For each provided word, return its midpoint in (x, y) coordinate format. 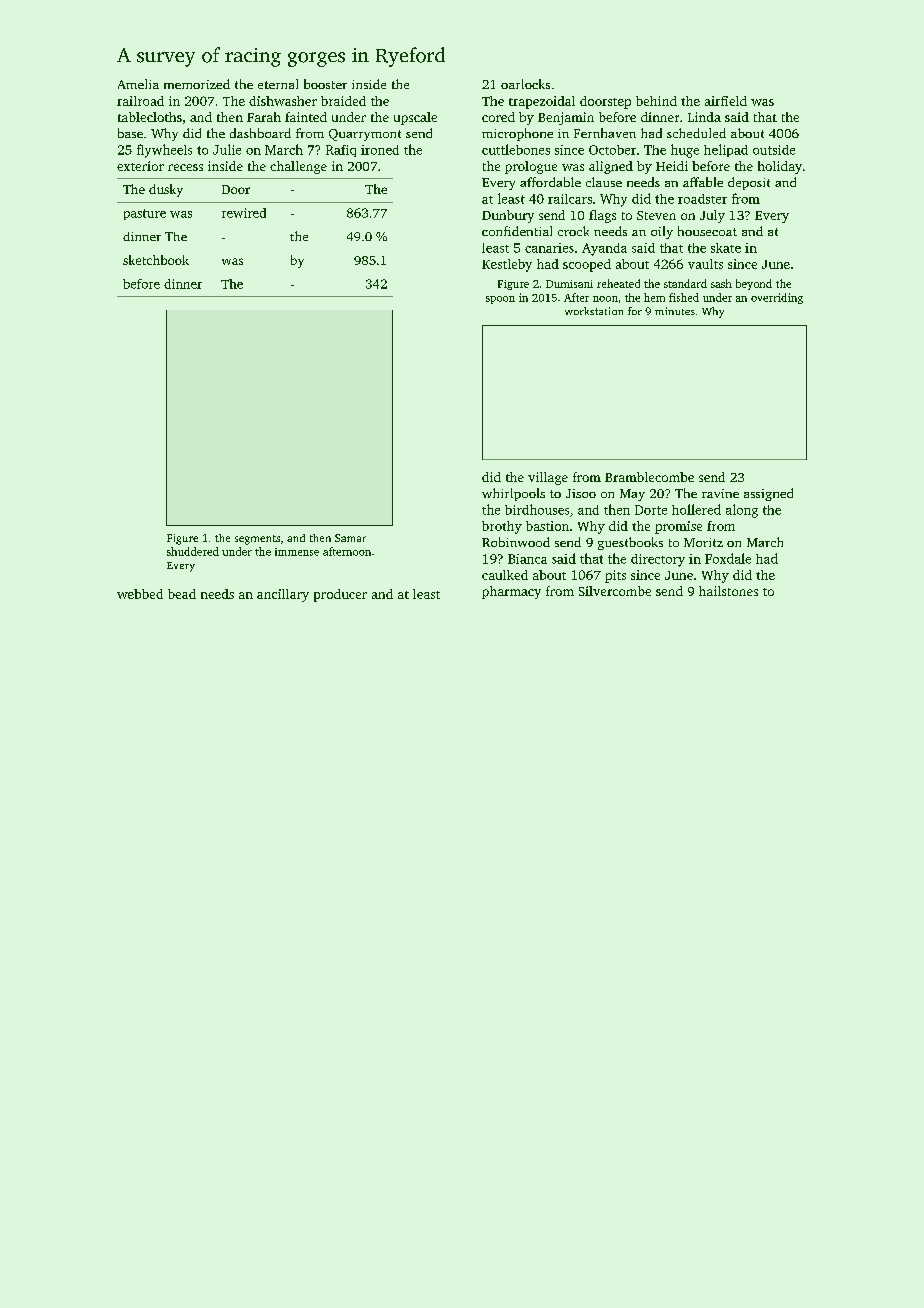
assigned (768, 494)
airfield (726, 101)
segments (257, 540)
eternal (278, 84)
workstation (594, 311)
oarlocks (525, 84)
